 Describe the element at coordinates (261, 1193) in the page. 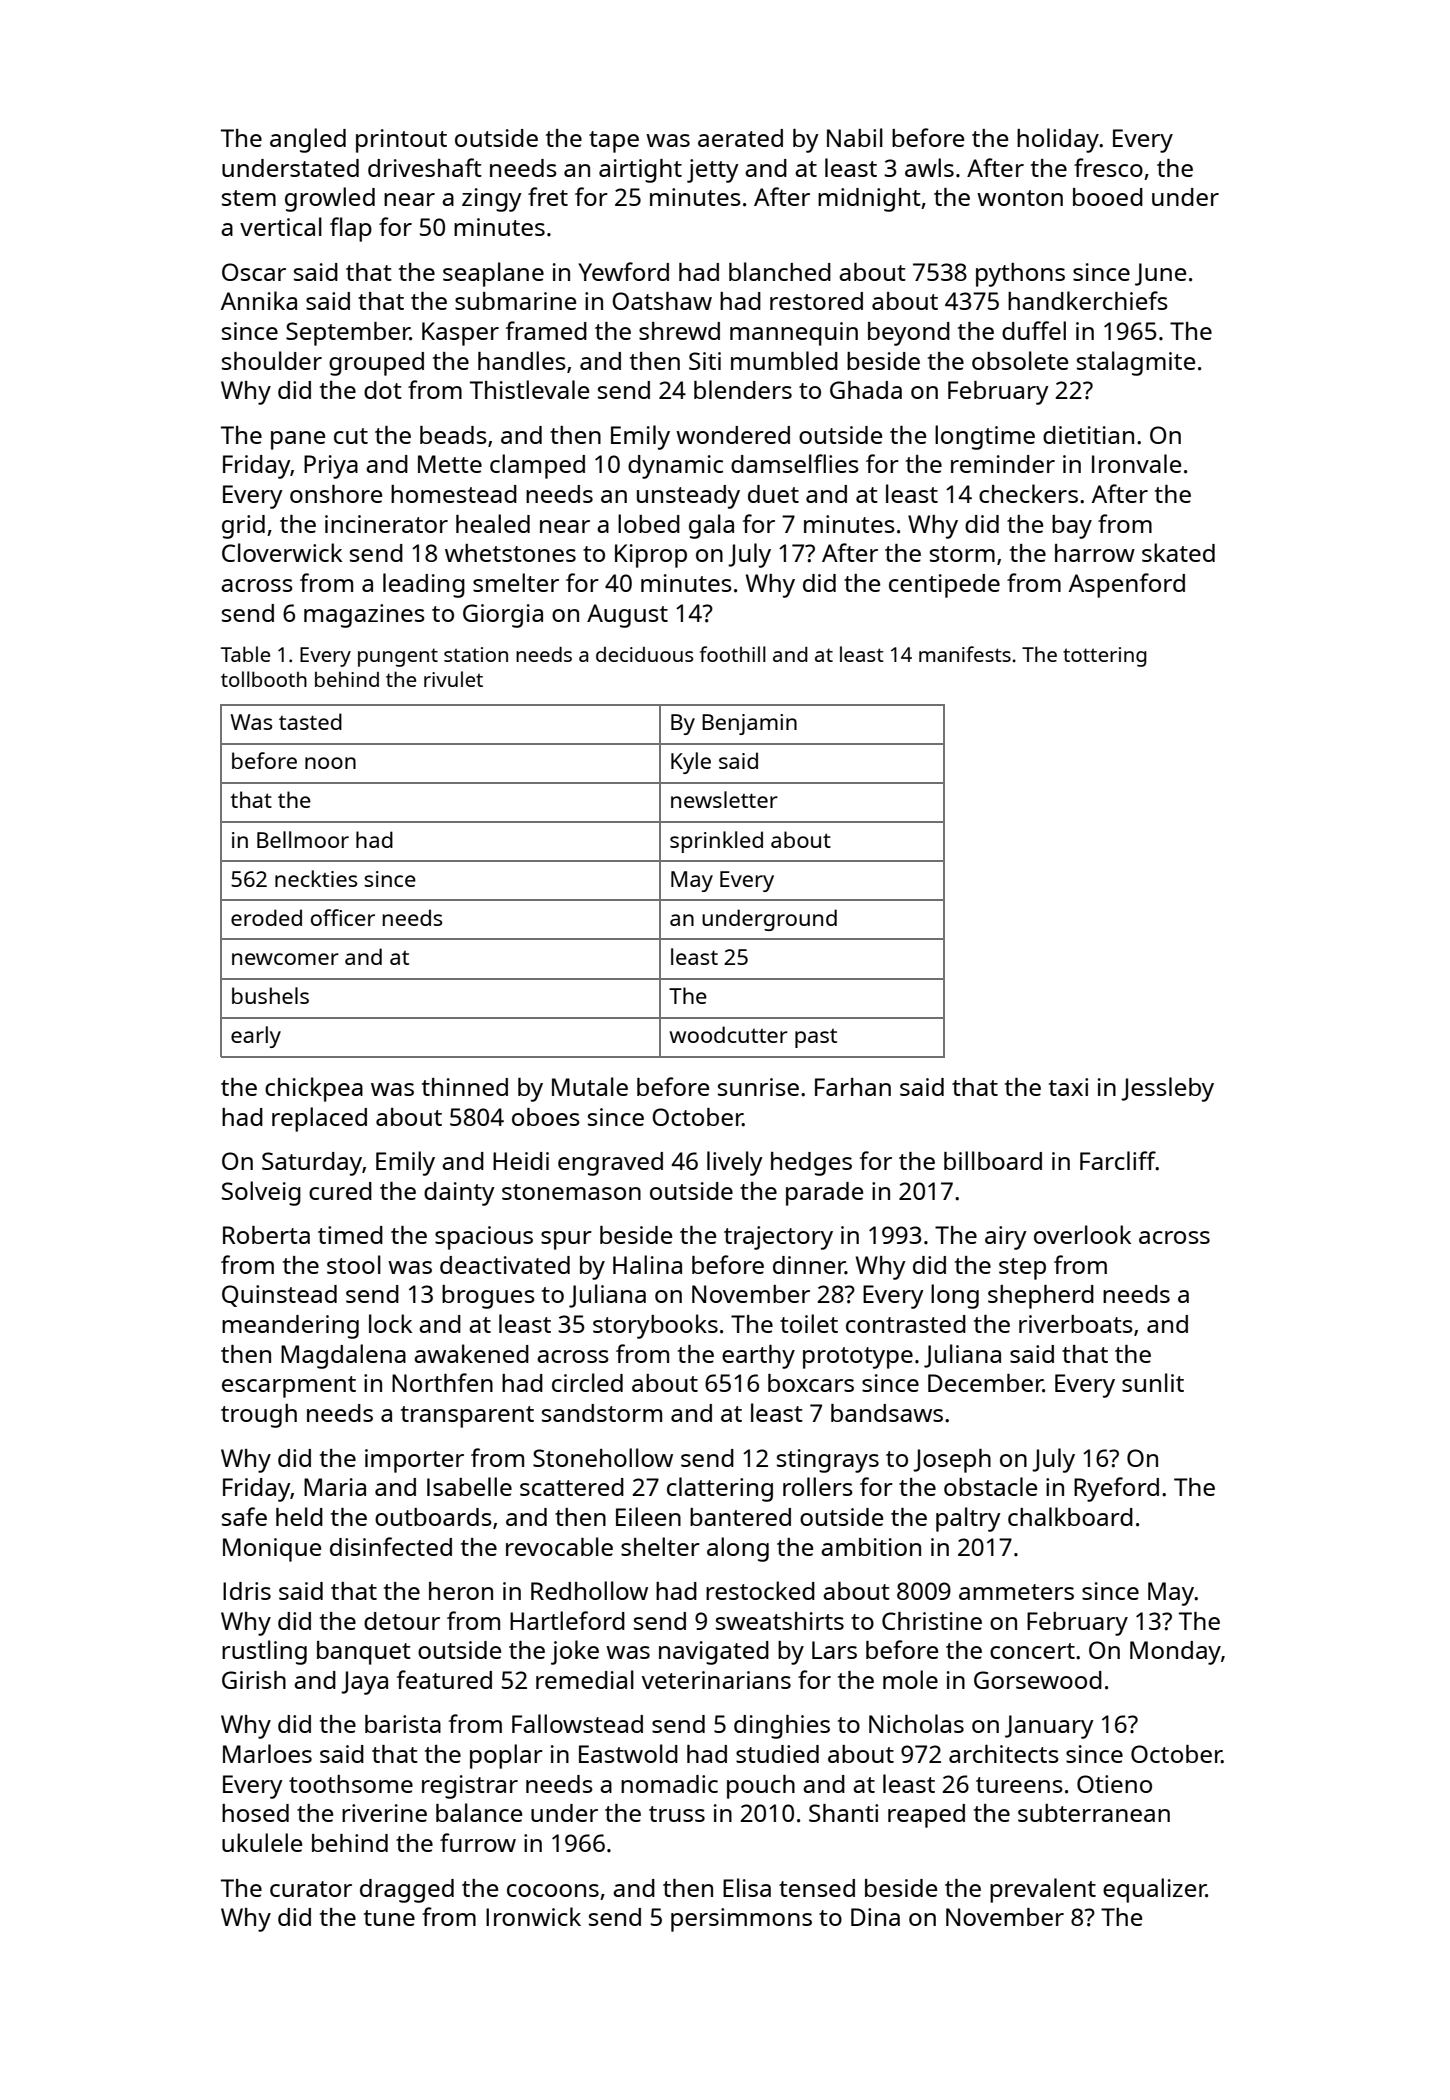

I see `Solveig` at that location.
